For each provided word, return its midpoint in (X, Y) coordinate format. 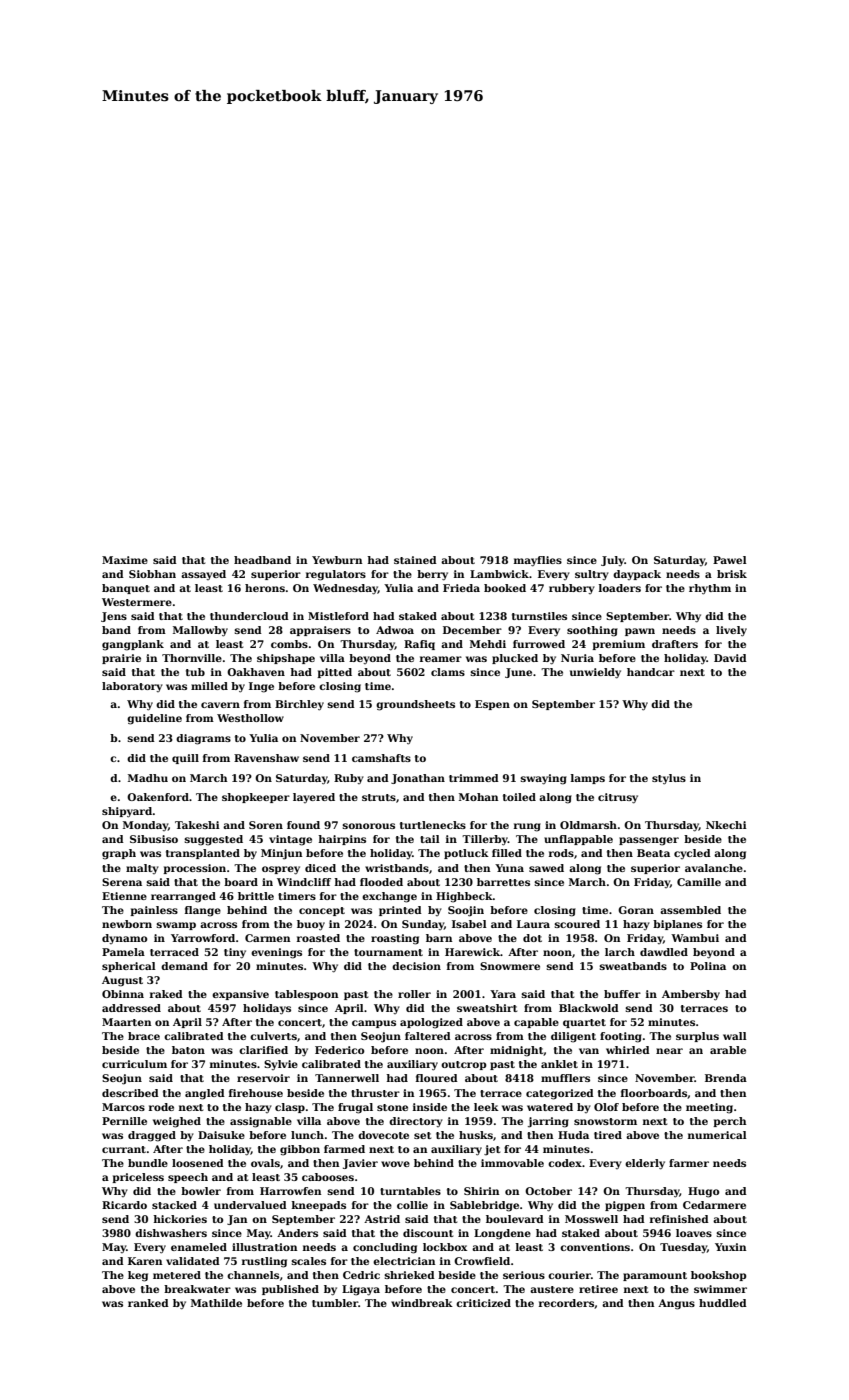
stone (392, 1107)
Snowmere (510, 966)
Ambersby (691, 995)
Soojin (466, 911)
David (730, 658)
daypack (637, 575)
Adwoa (395, 630)
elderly (645, 1164)
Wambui (695, 938)
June (518, 673)
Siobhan (152, 574)
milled (209, 686)
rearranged (183, 897)
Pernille (124, 1121)
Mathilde (216, 1303)
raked (166, 994)
